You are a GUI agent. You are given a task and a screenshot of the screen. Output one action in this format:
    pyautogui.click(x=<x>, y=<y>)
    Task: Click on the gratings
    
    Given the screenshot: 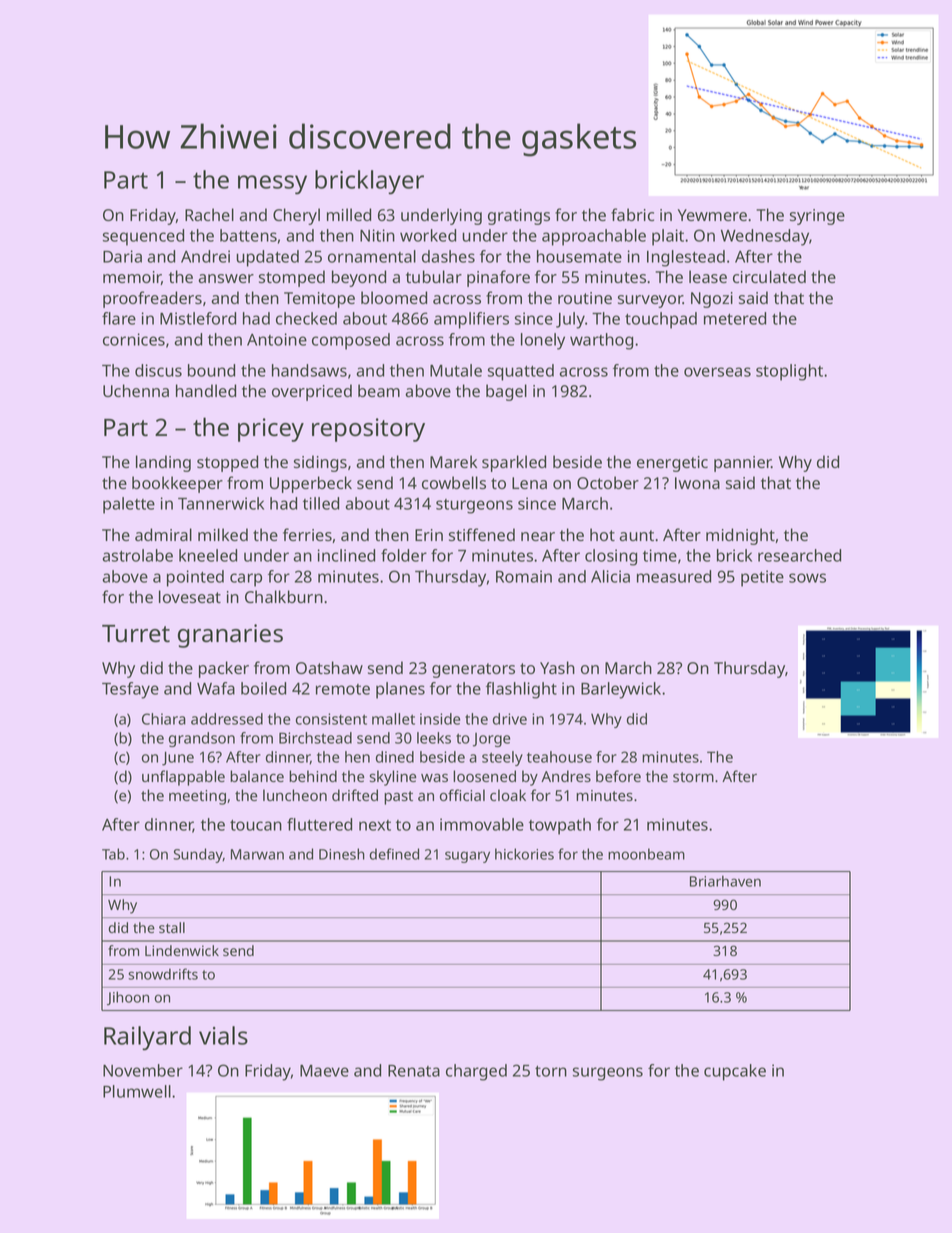 What is the action you would take?
    pyautogui.click(x=519, y=217)
